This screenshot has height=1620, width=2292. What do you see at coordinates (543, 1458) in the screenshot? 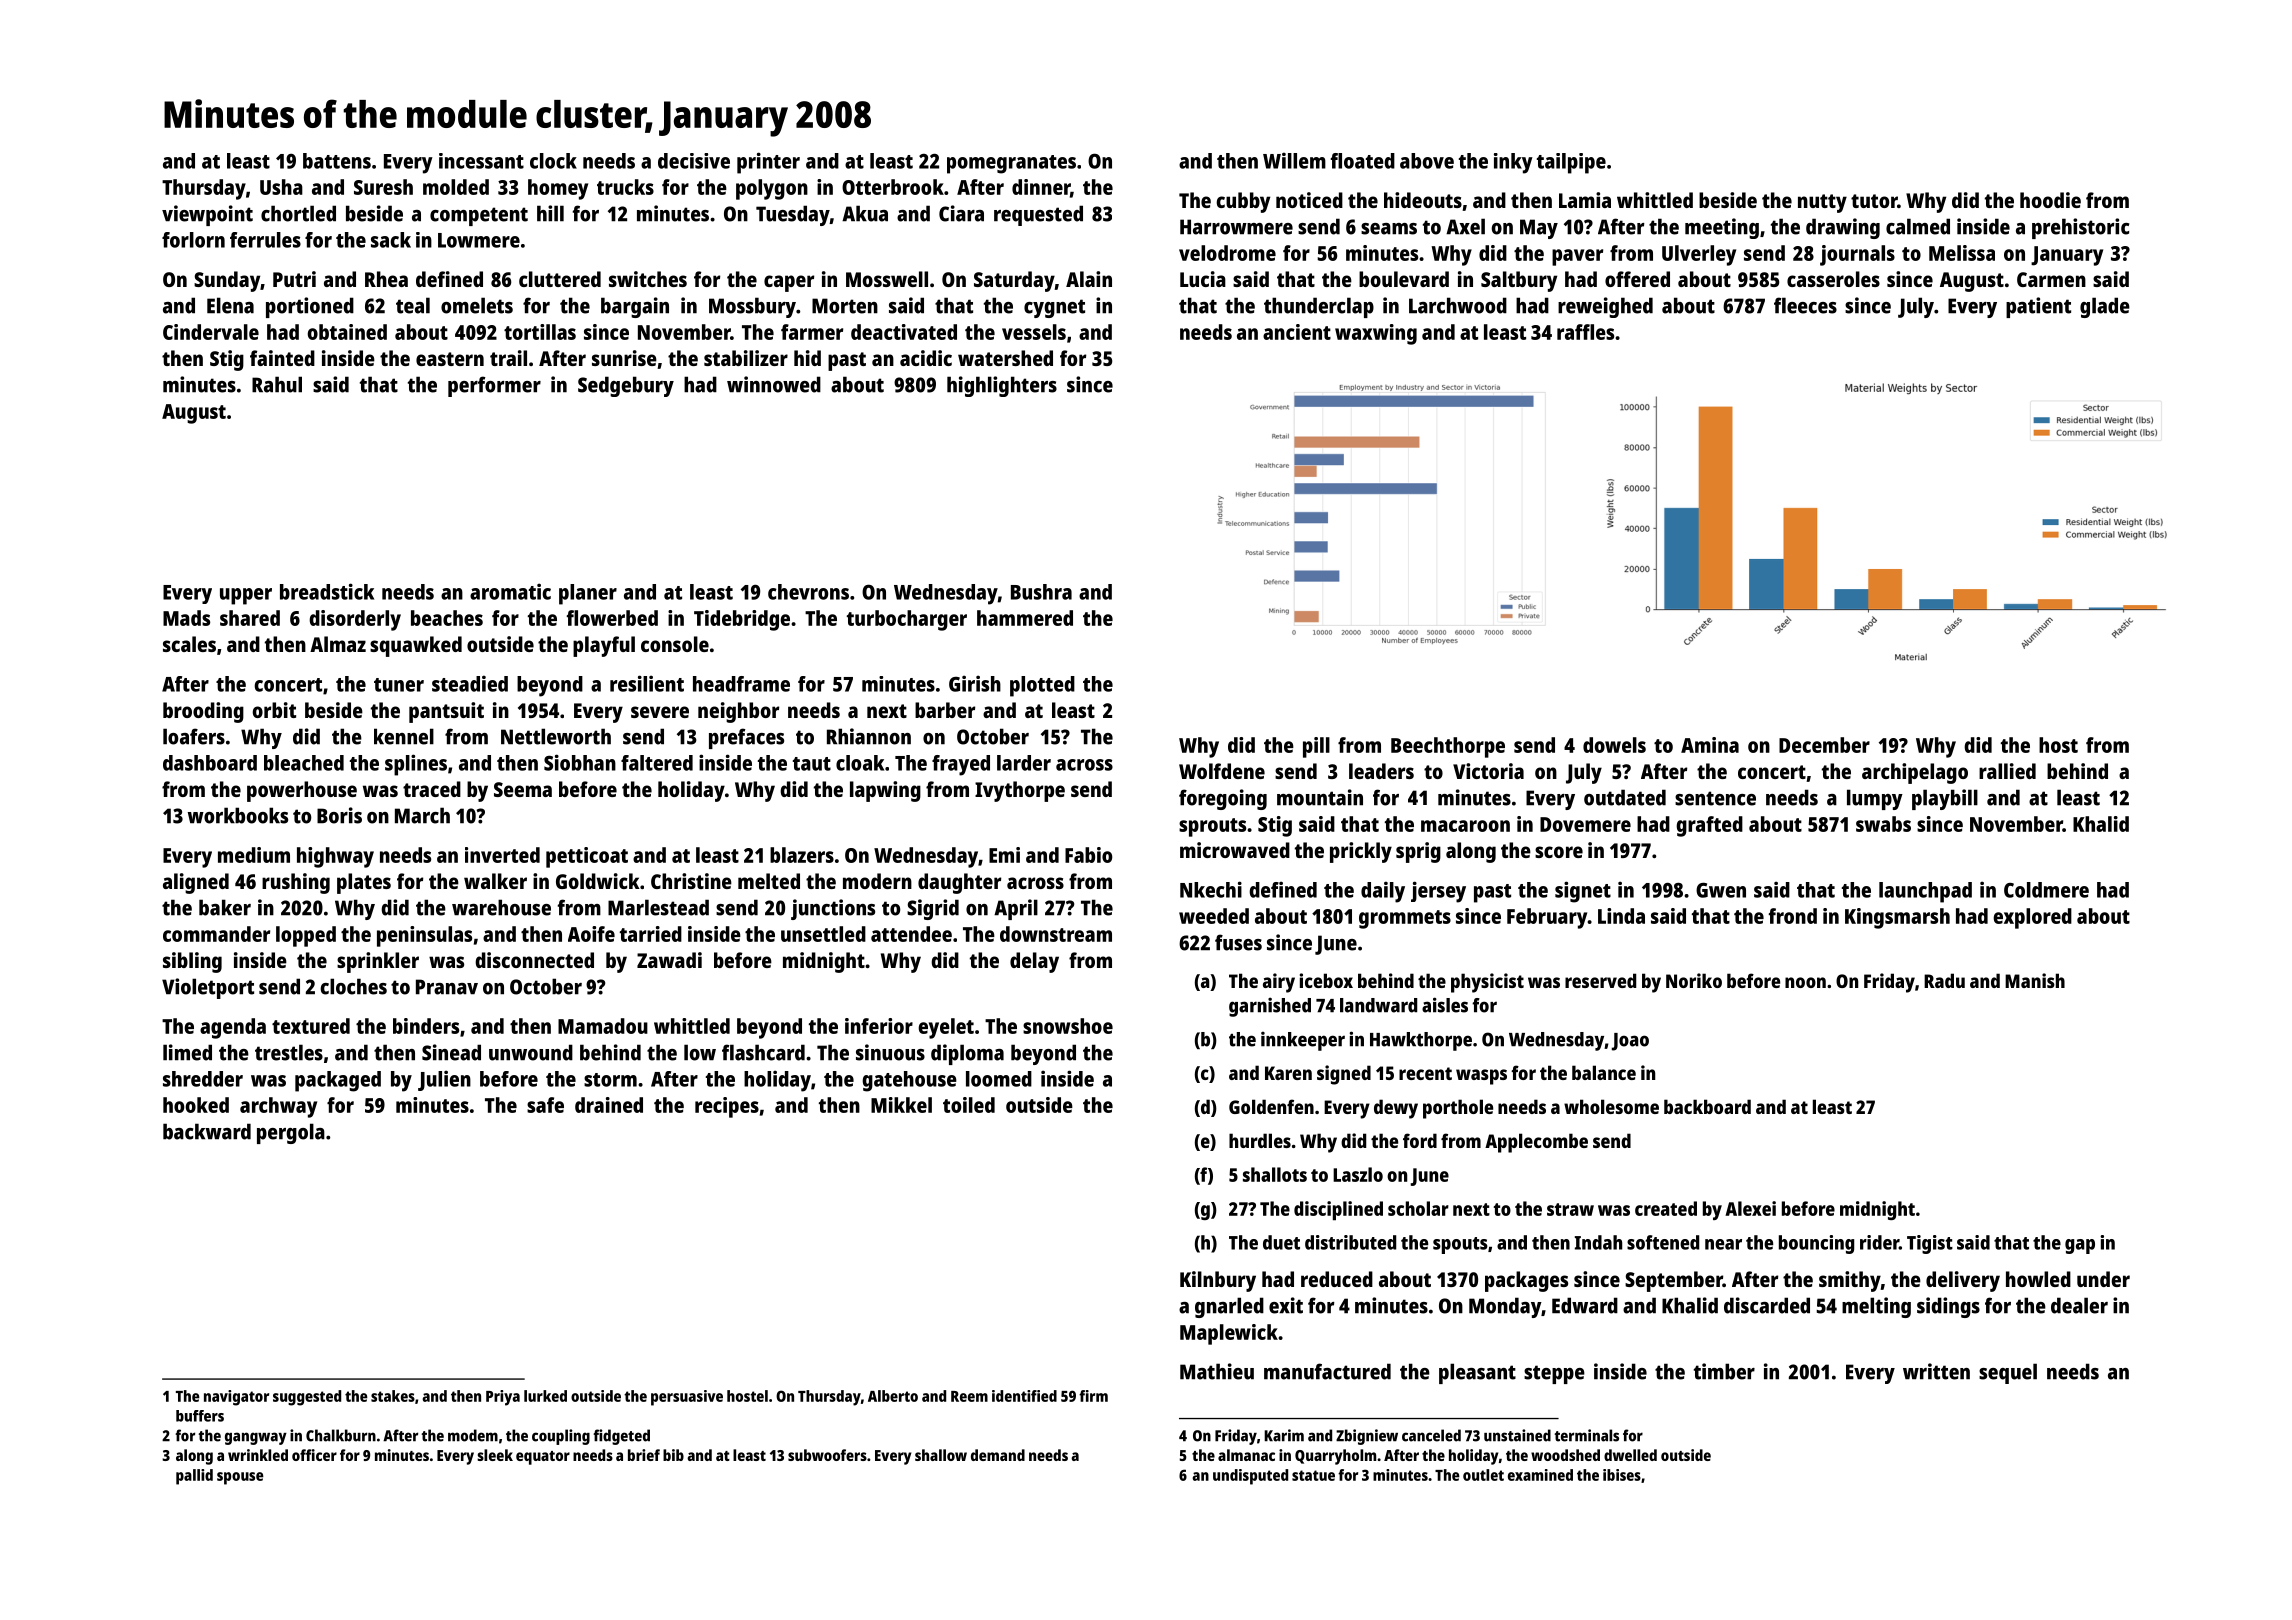
I see `equator` at bounding box center [543, 1458].
